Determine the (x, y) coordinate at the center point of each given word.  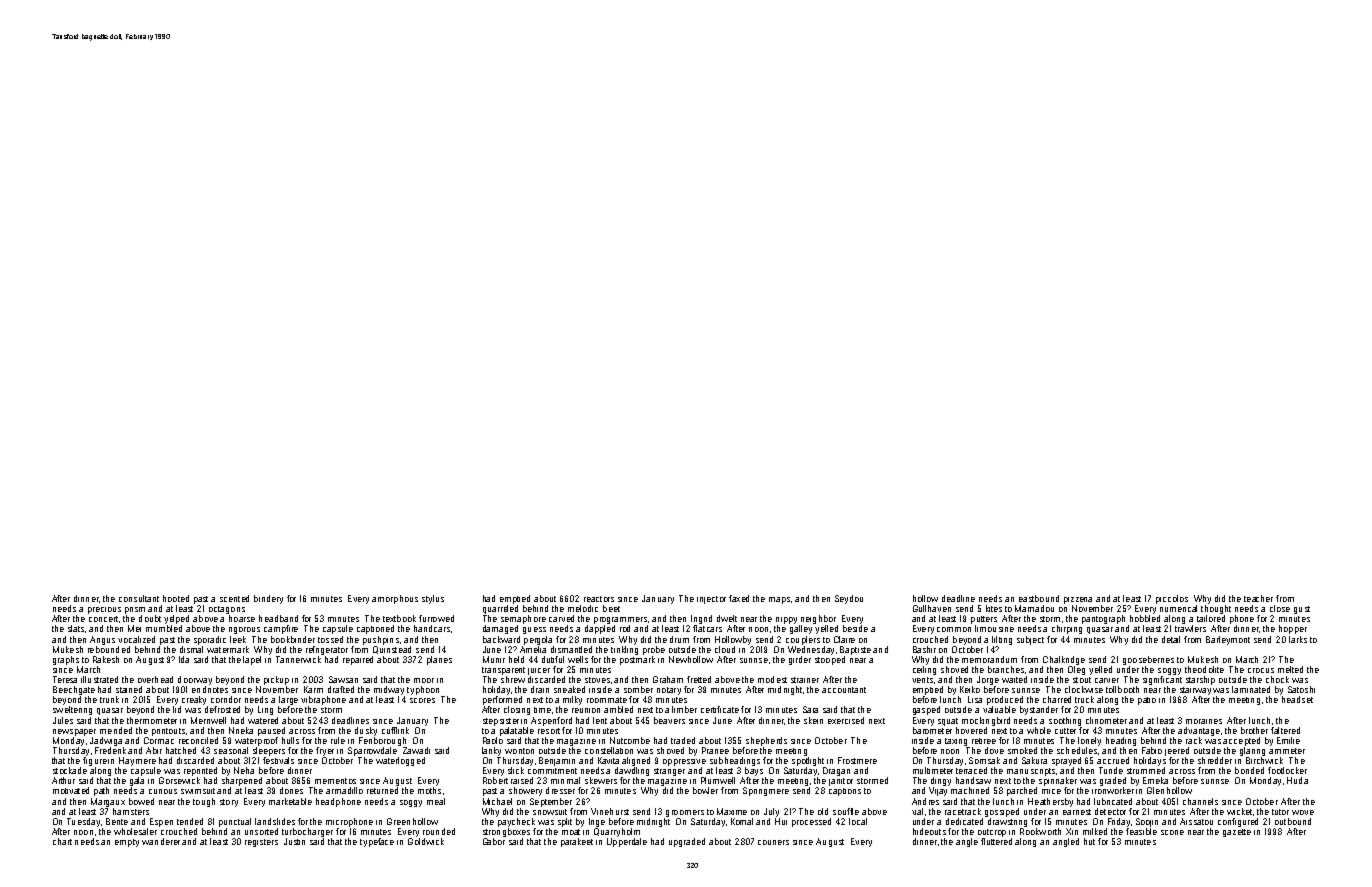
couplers (803, 640)
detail (1171, 639)
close (1280, 608)
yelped (176, 619)
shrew (513, 679)
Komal (742, 821)
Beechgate (74, 690)
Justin (294, 841)
